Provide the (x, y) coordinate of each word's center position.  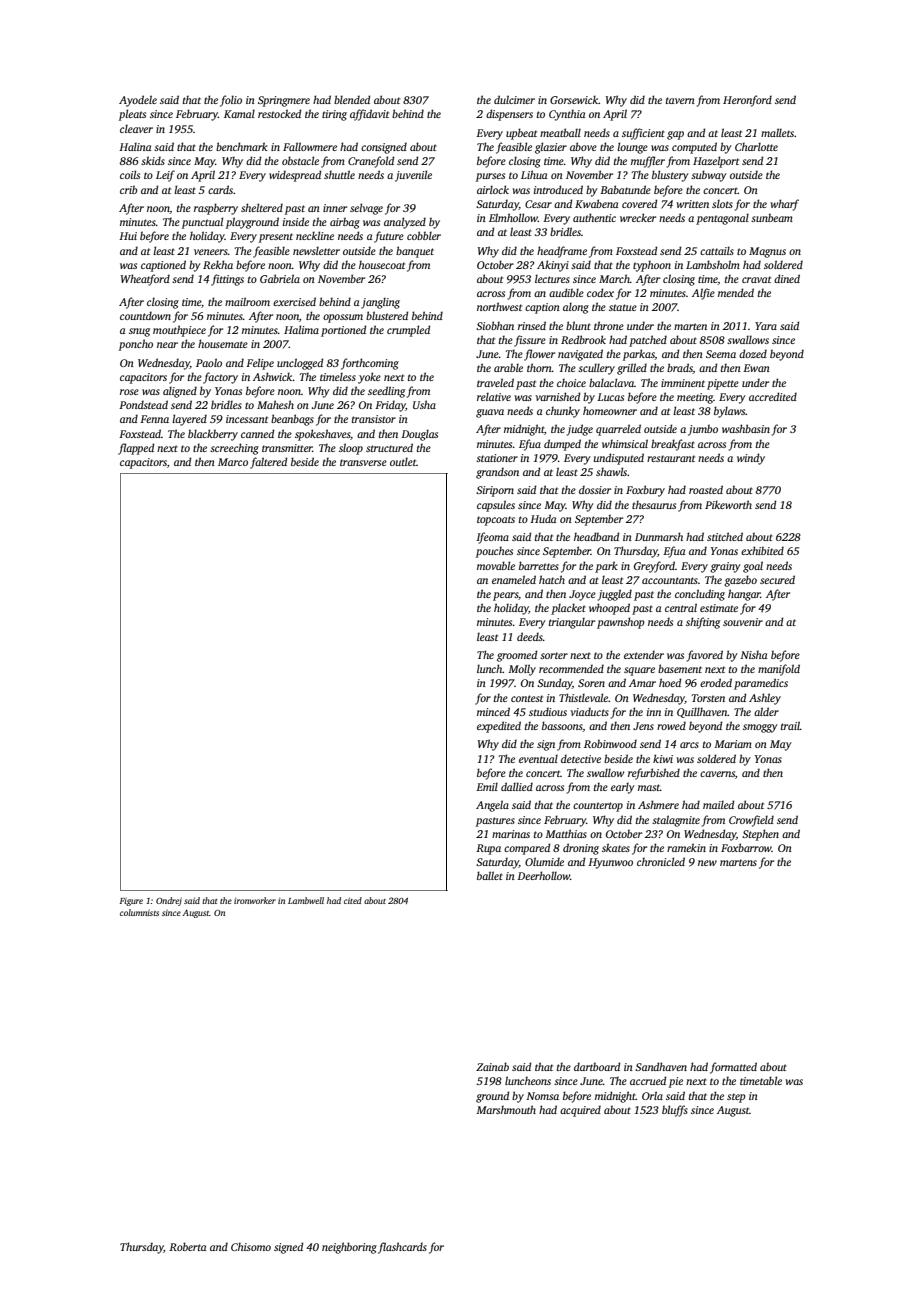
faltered (268, 463)
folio (231, 101)
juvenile (413, 176)
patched (648, 341)
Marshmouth (506, 1109)
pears (505, 596)
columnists (139, 912)
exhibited (762, 550)
